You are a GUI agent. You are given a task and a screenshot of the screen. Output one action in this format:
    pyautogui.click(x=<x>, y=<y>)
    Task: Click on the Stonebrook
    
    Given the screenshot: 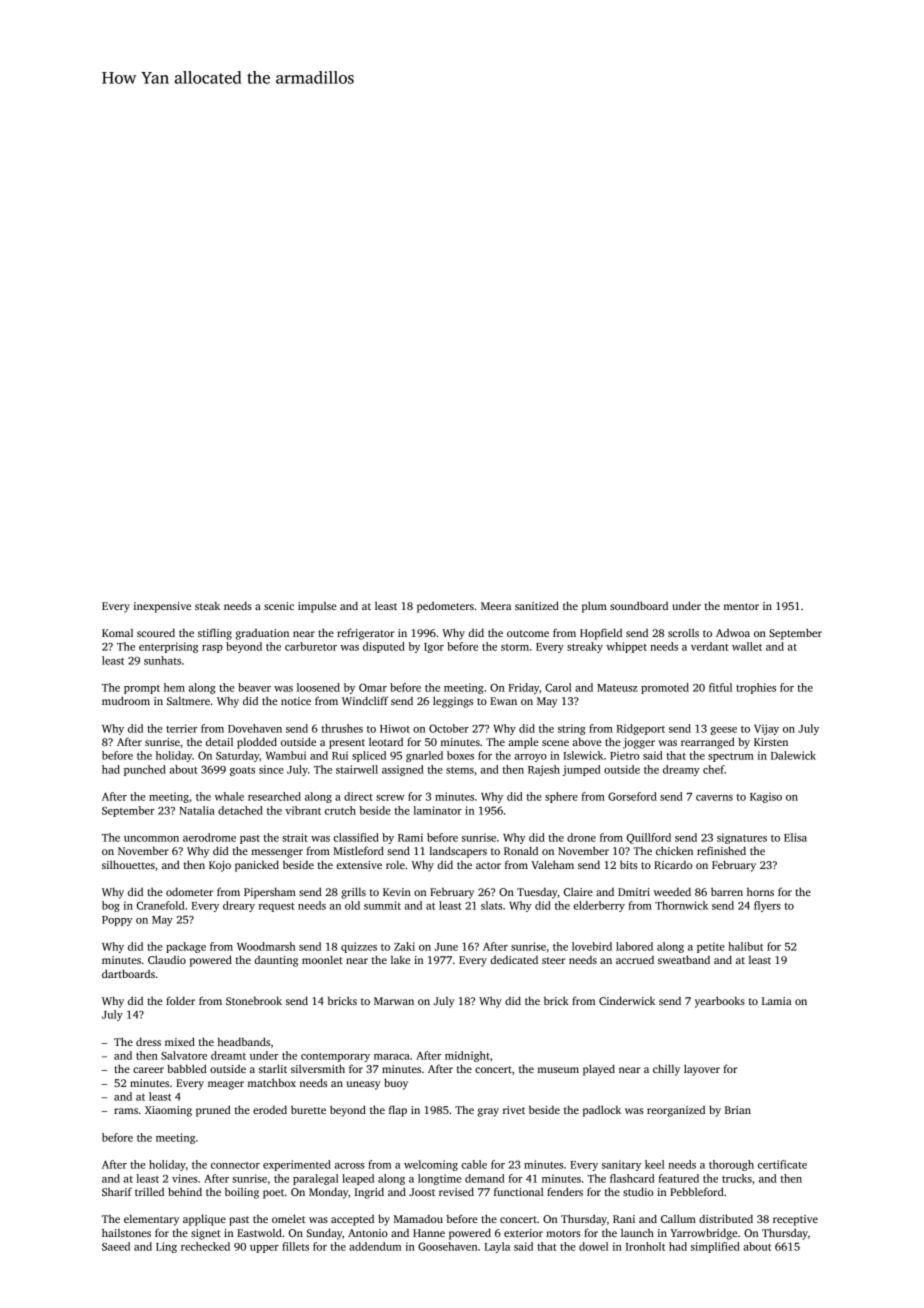 What is the action you would take?
    pyautogui.click(x=254, y=1000)
